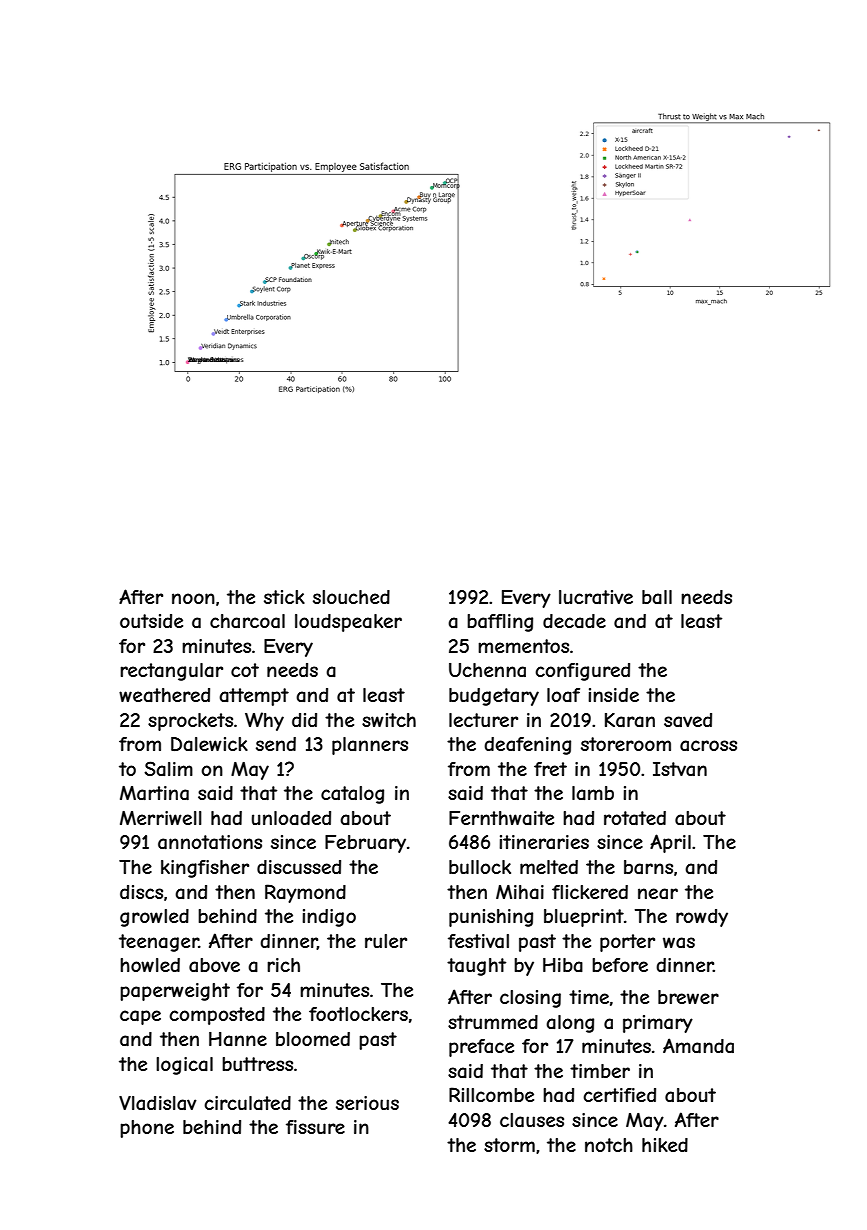 Image resolution: width=867 pixels, height=1230 pixels. What do you see at coordinates (688, 720) in the screenshot?
I see `saved` at bounding box center [688, 720].
